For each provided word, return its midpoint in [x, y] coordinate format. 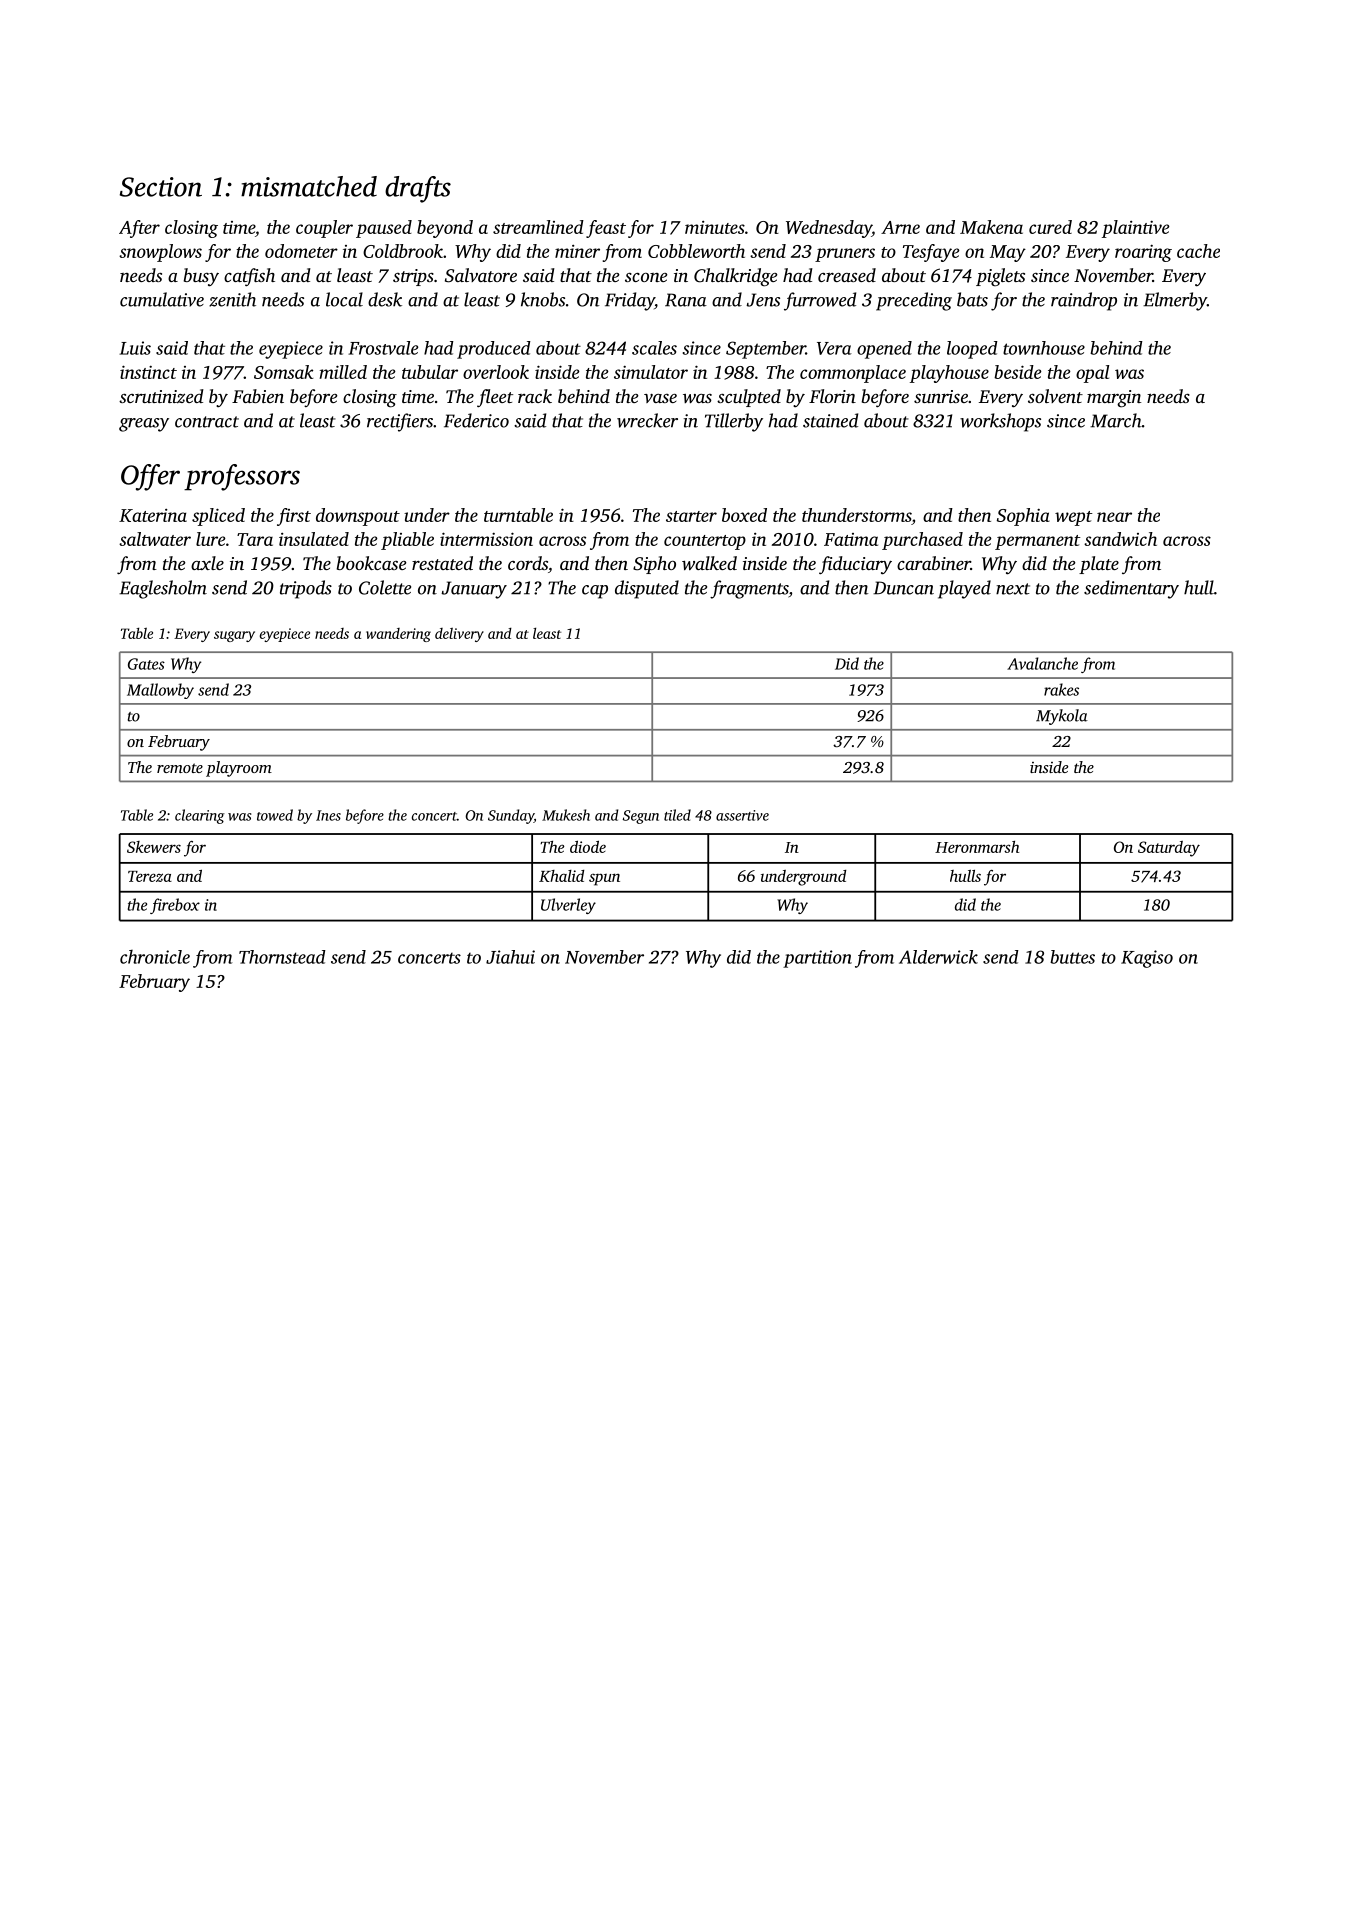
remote [180, 768]
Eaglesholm [163, 589]
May [1008, 253]
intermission [486, 539]
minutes [715, 227]
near [1114, 517]
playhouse [949, 374]
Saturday [1169, 849]
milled [343, 372]
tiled [677, 815]
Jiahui [510, 957]
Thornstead [282, 957]
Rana [686, 300]
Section [161, 187]
